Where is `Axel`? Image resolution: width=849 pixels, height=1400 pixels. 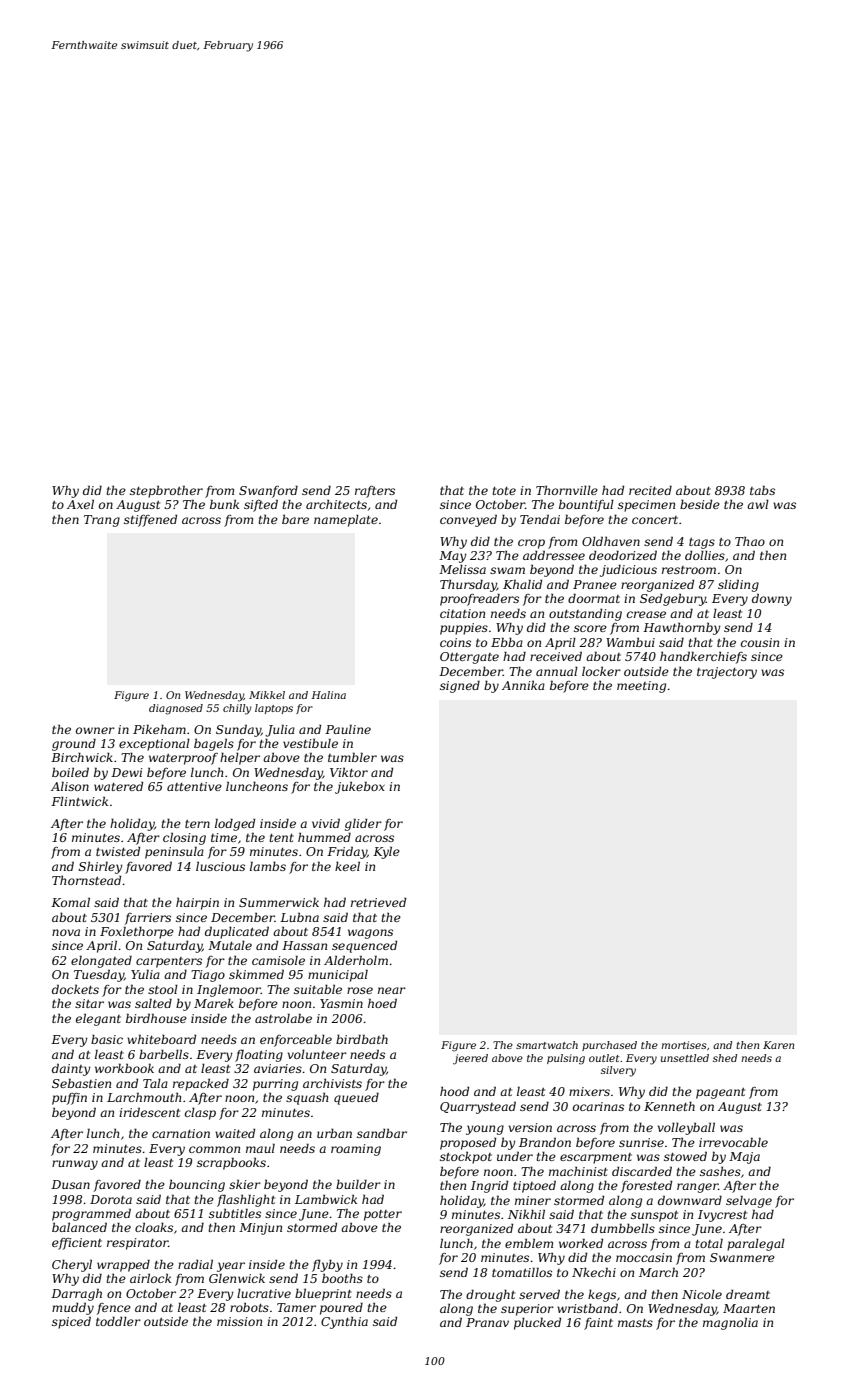
Axel is located at coordinates (80, 504).
